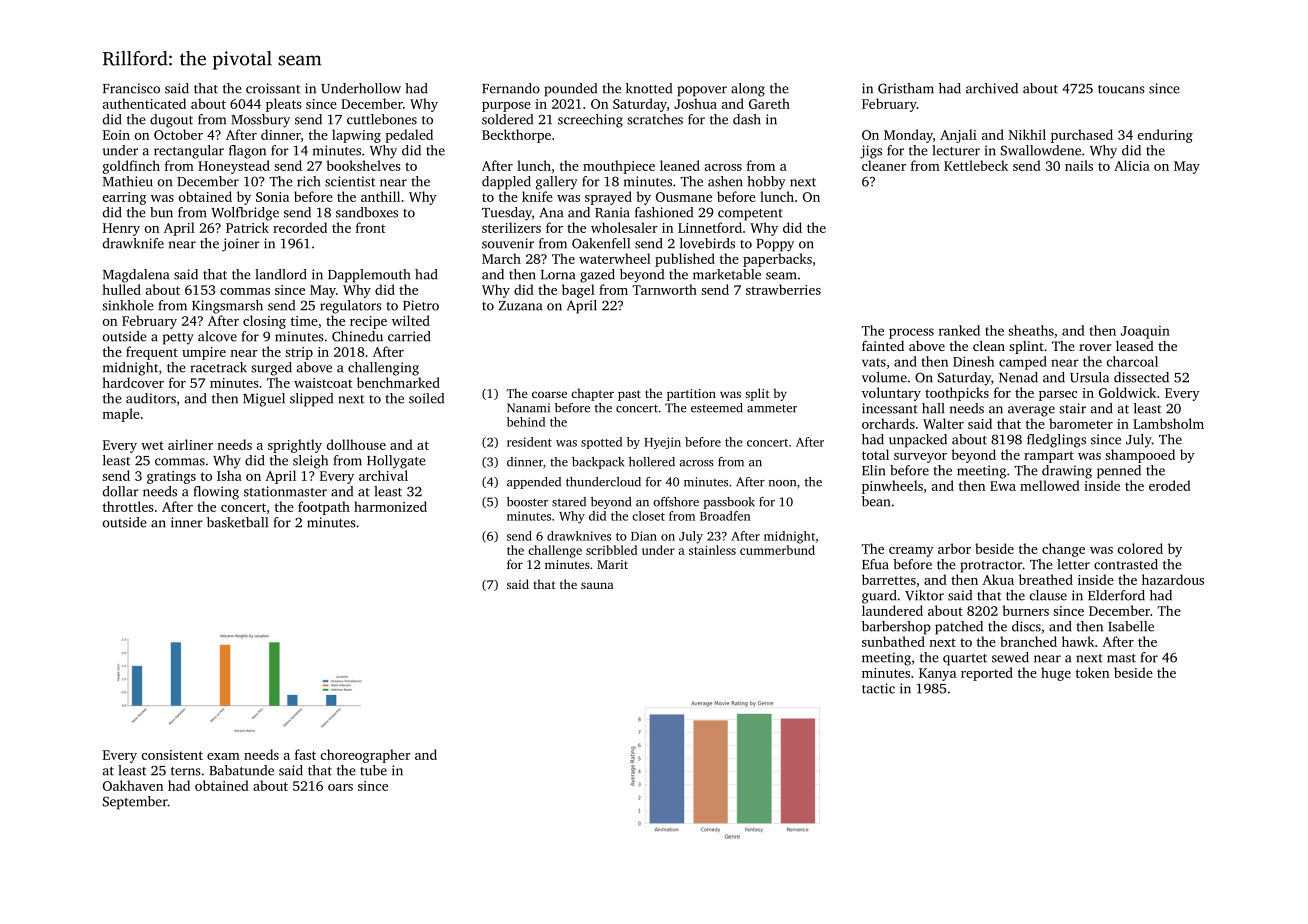 The image size is (1308, 924). What do you see at coordinates (131, 88) in the screenshot?
I see `Francisco` at bounding box center [131, 88].
